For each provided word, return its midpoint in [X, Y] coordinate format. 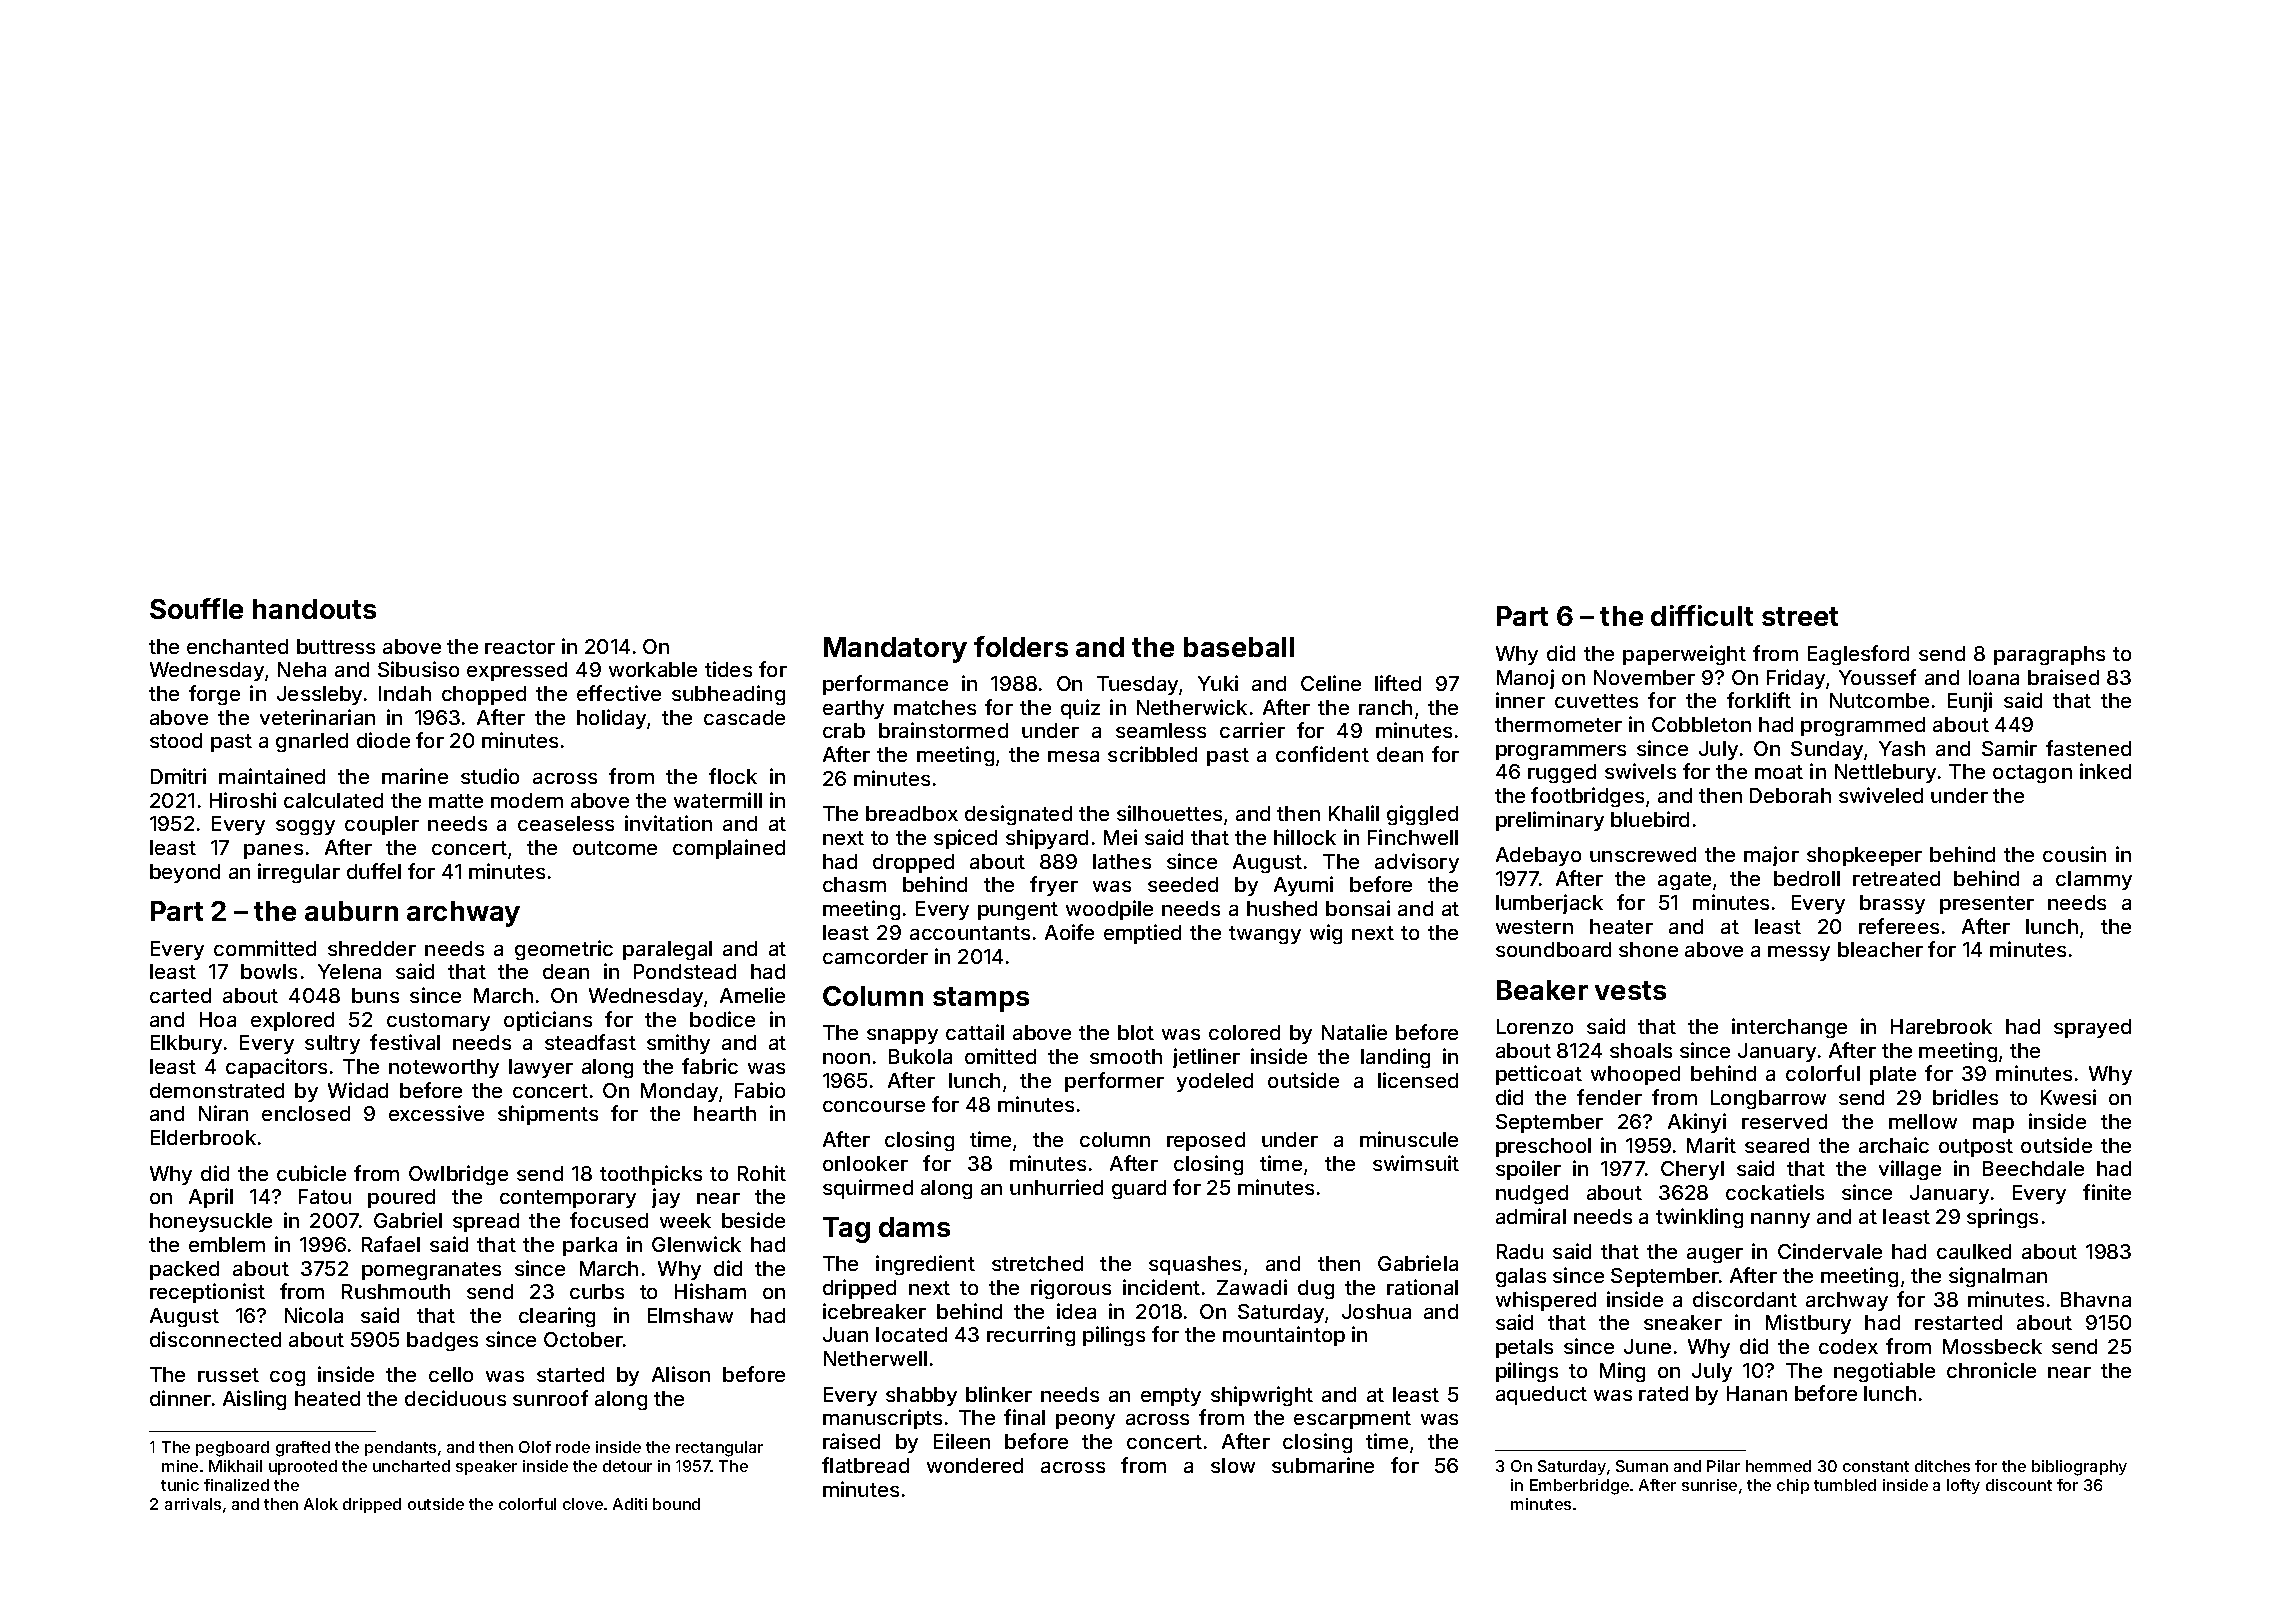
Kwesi [2068, 1097]
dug [1316, 1289]
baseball [1239, 647]
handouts [314, 609]
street [1800, 616]
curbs [597, 1291]
